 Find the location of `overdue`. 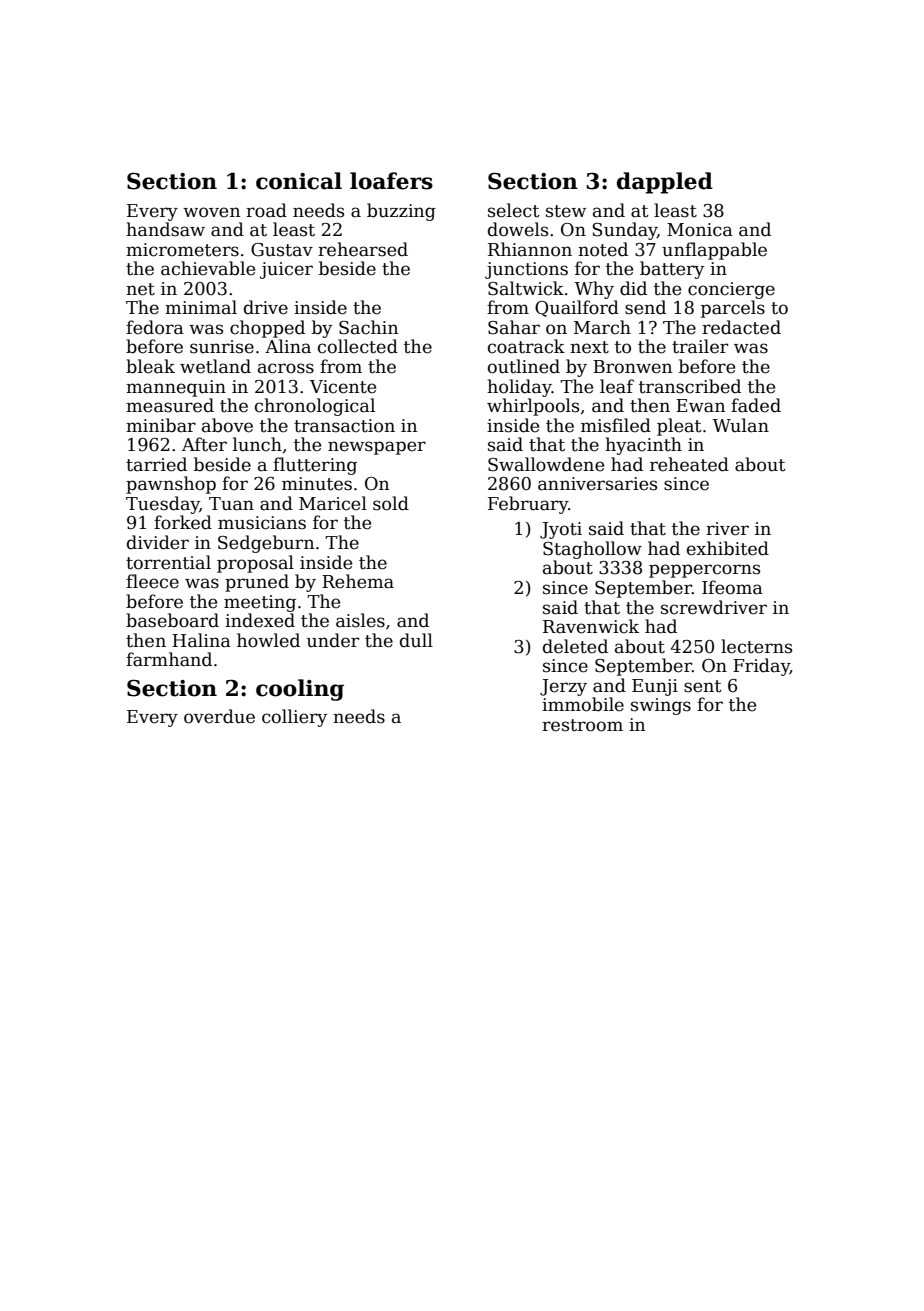

overdue is located at coordinates (219, 716).
